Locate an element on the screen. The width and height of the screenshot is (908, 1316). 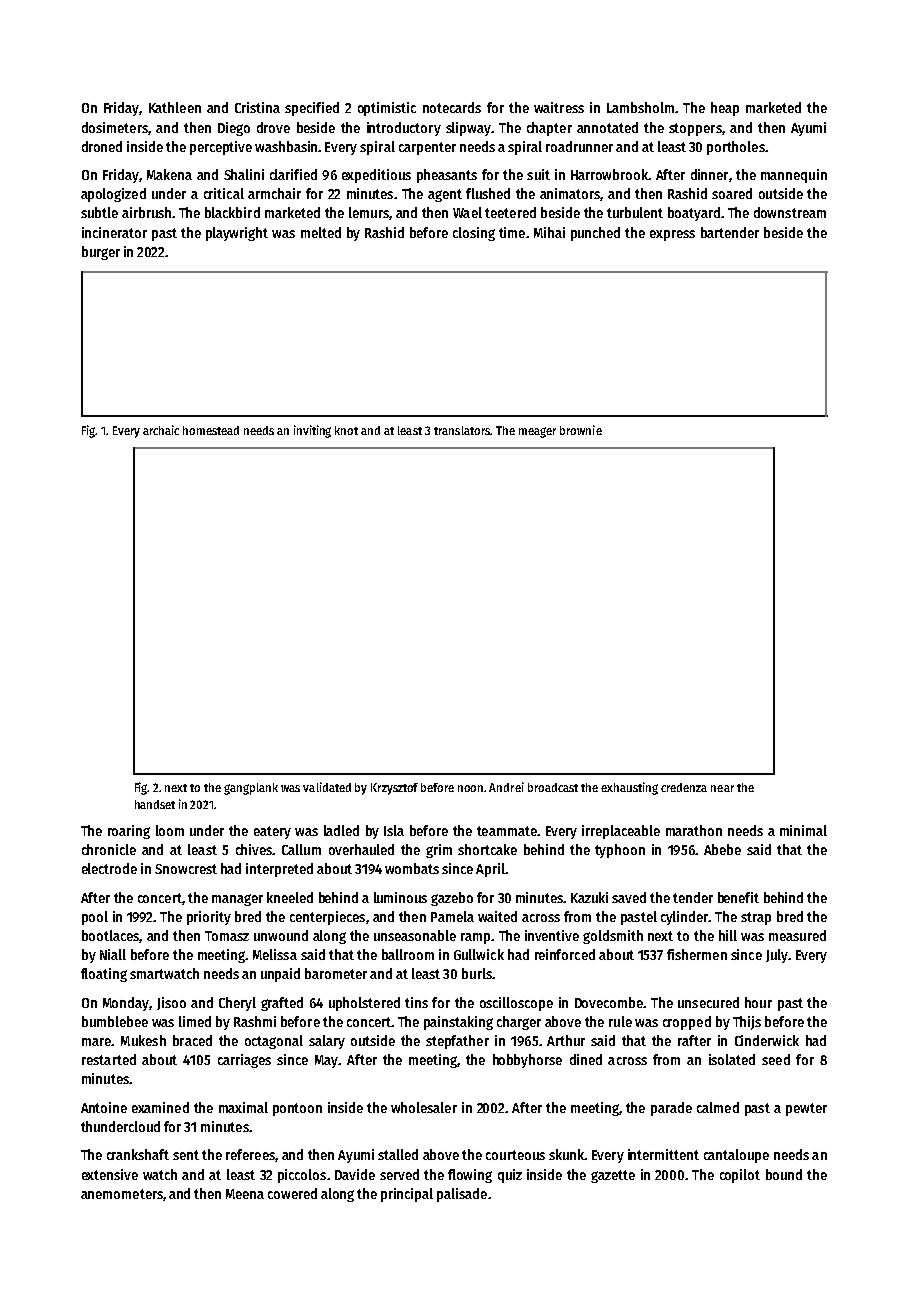
near is located at coordinates (722, 788).
